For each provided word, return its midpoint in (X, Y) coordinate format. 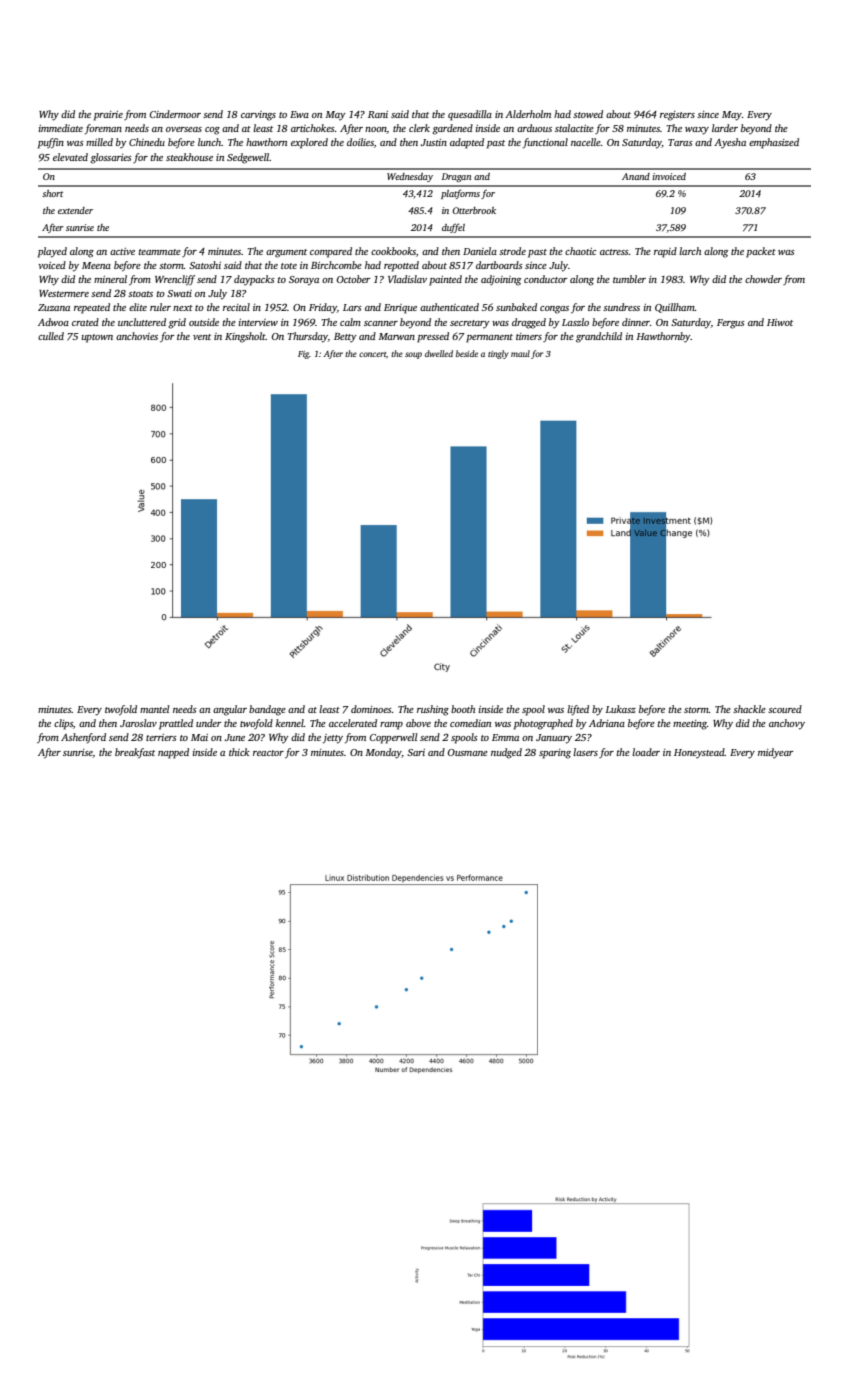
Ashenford (83, 738)
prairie (108, 116)
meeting (690, 725)
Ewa (299, 114)
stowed (588, 114)
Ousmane (468, 752)
